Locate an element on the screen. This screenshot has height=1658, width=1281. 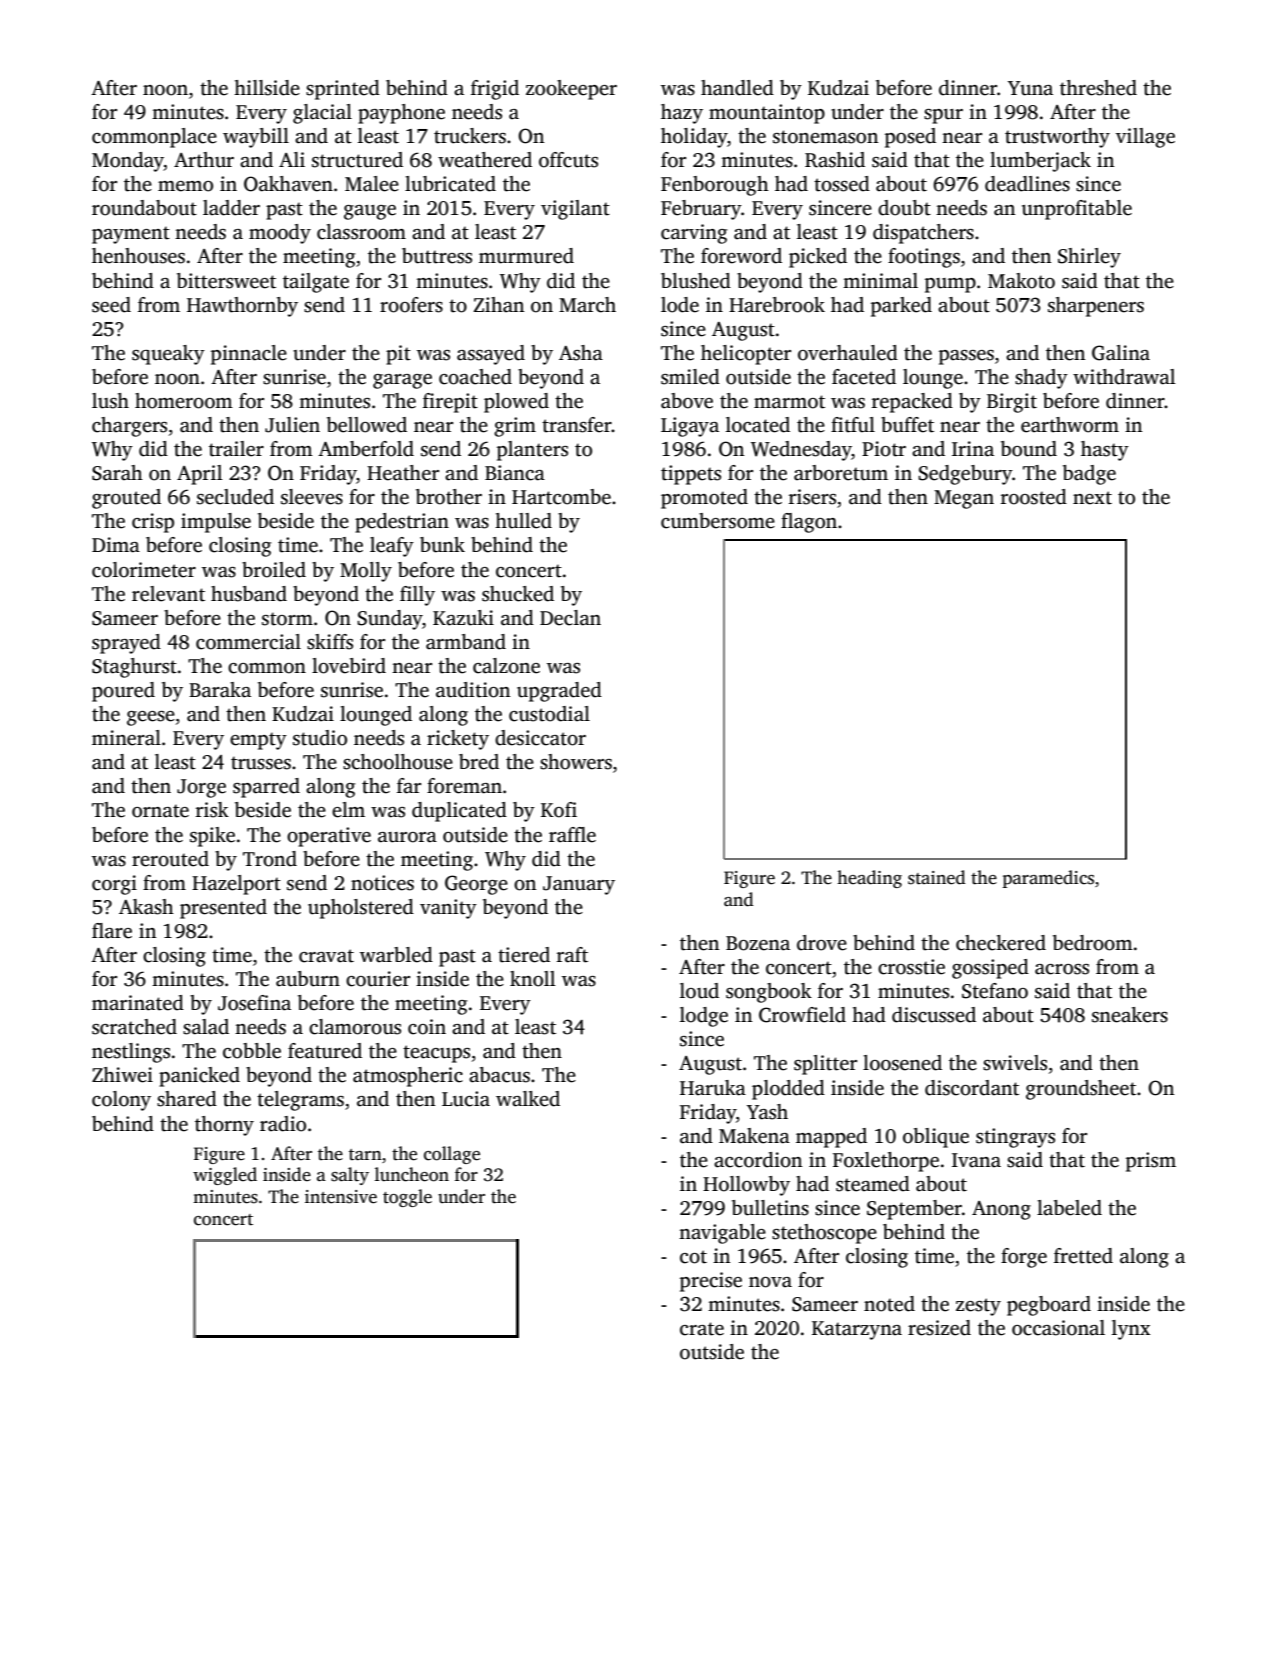
hulled is located at coordinates (523, 521).
